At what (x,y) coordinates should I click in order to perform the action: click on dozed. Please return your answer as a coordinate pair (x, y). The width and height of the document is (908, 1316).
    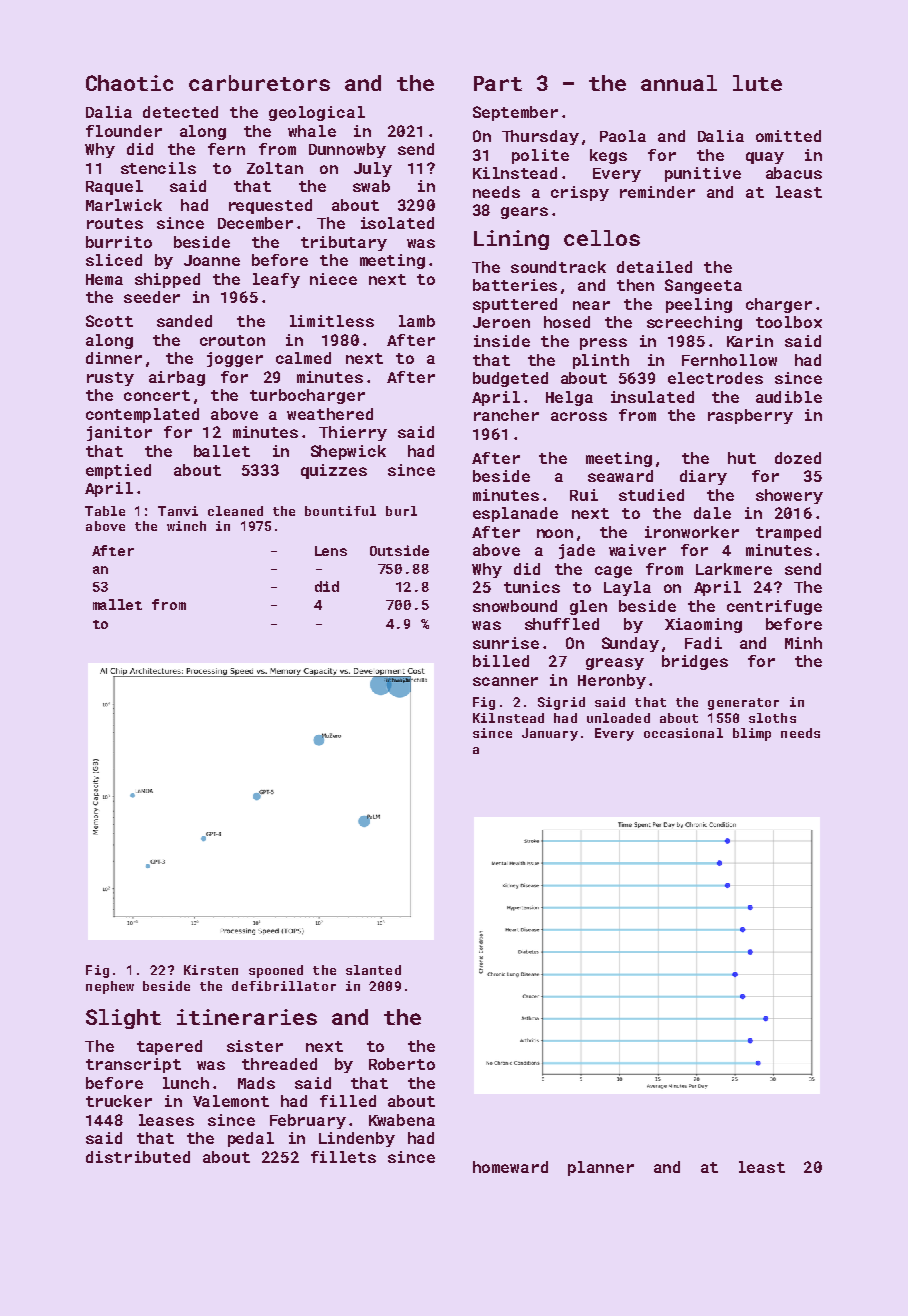
    Looking at the image, I should click on (798, 458).
